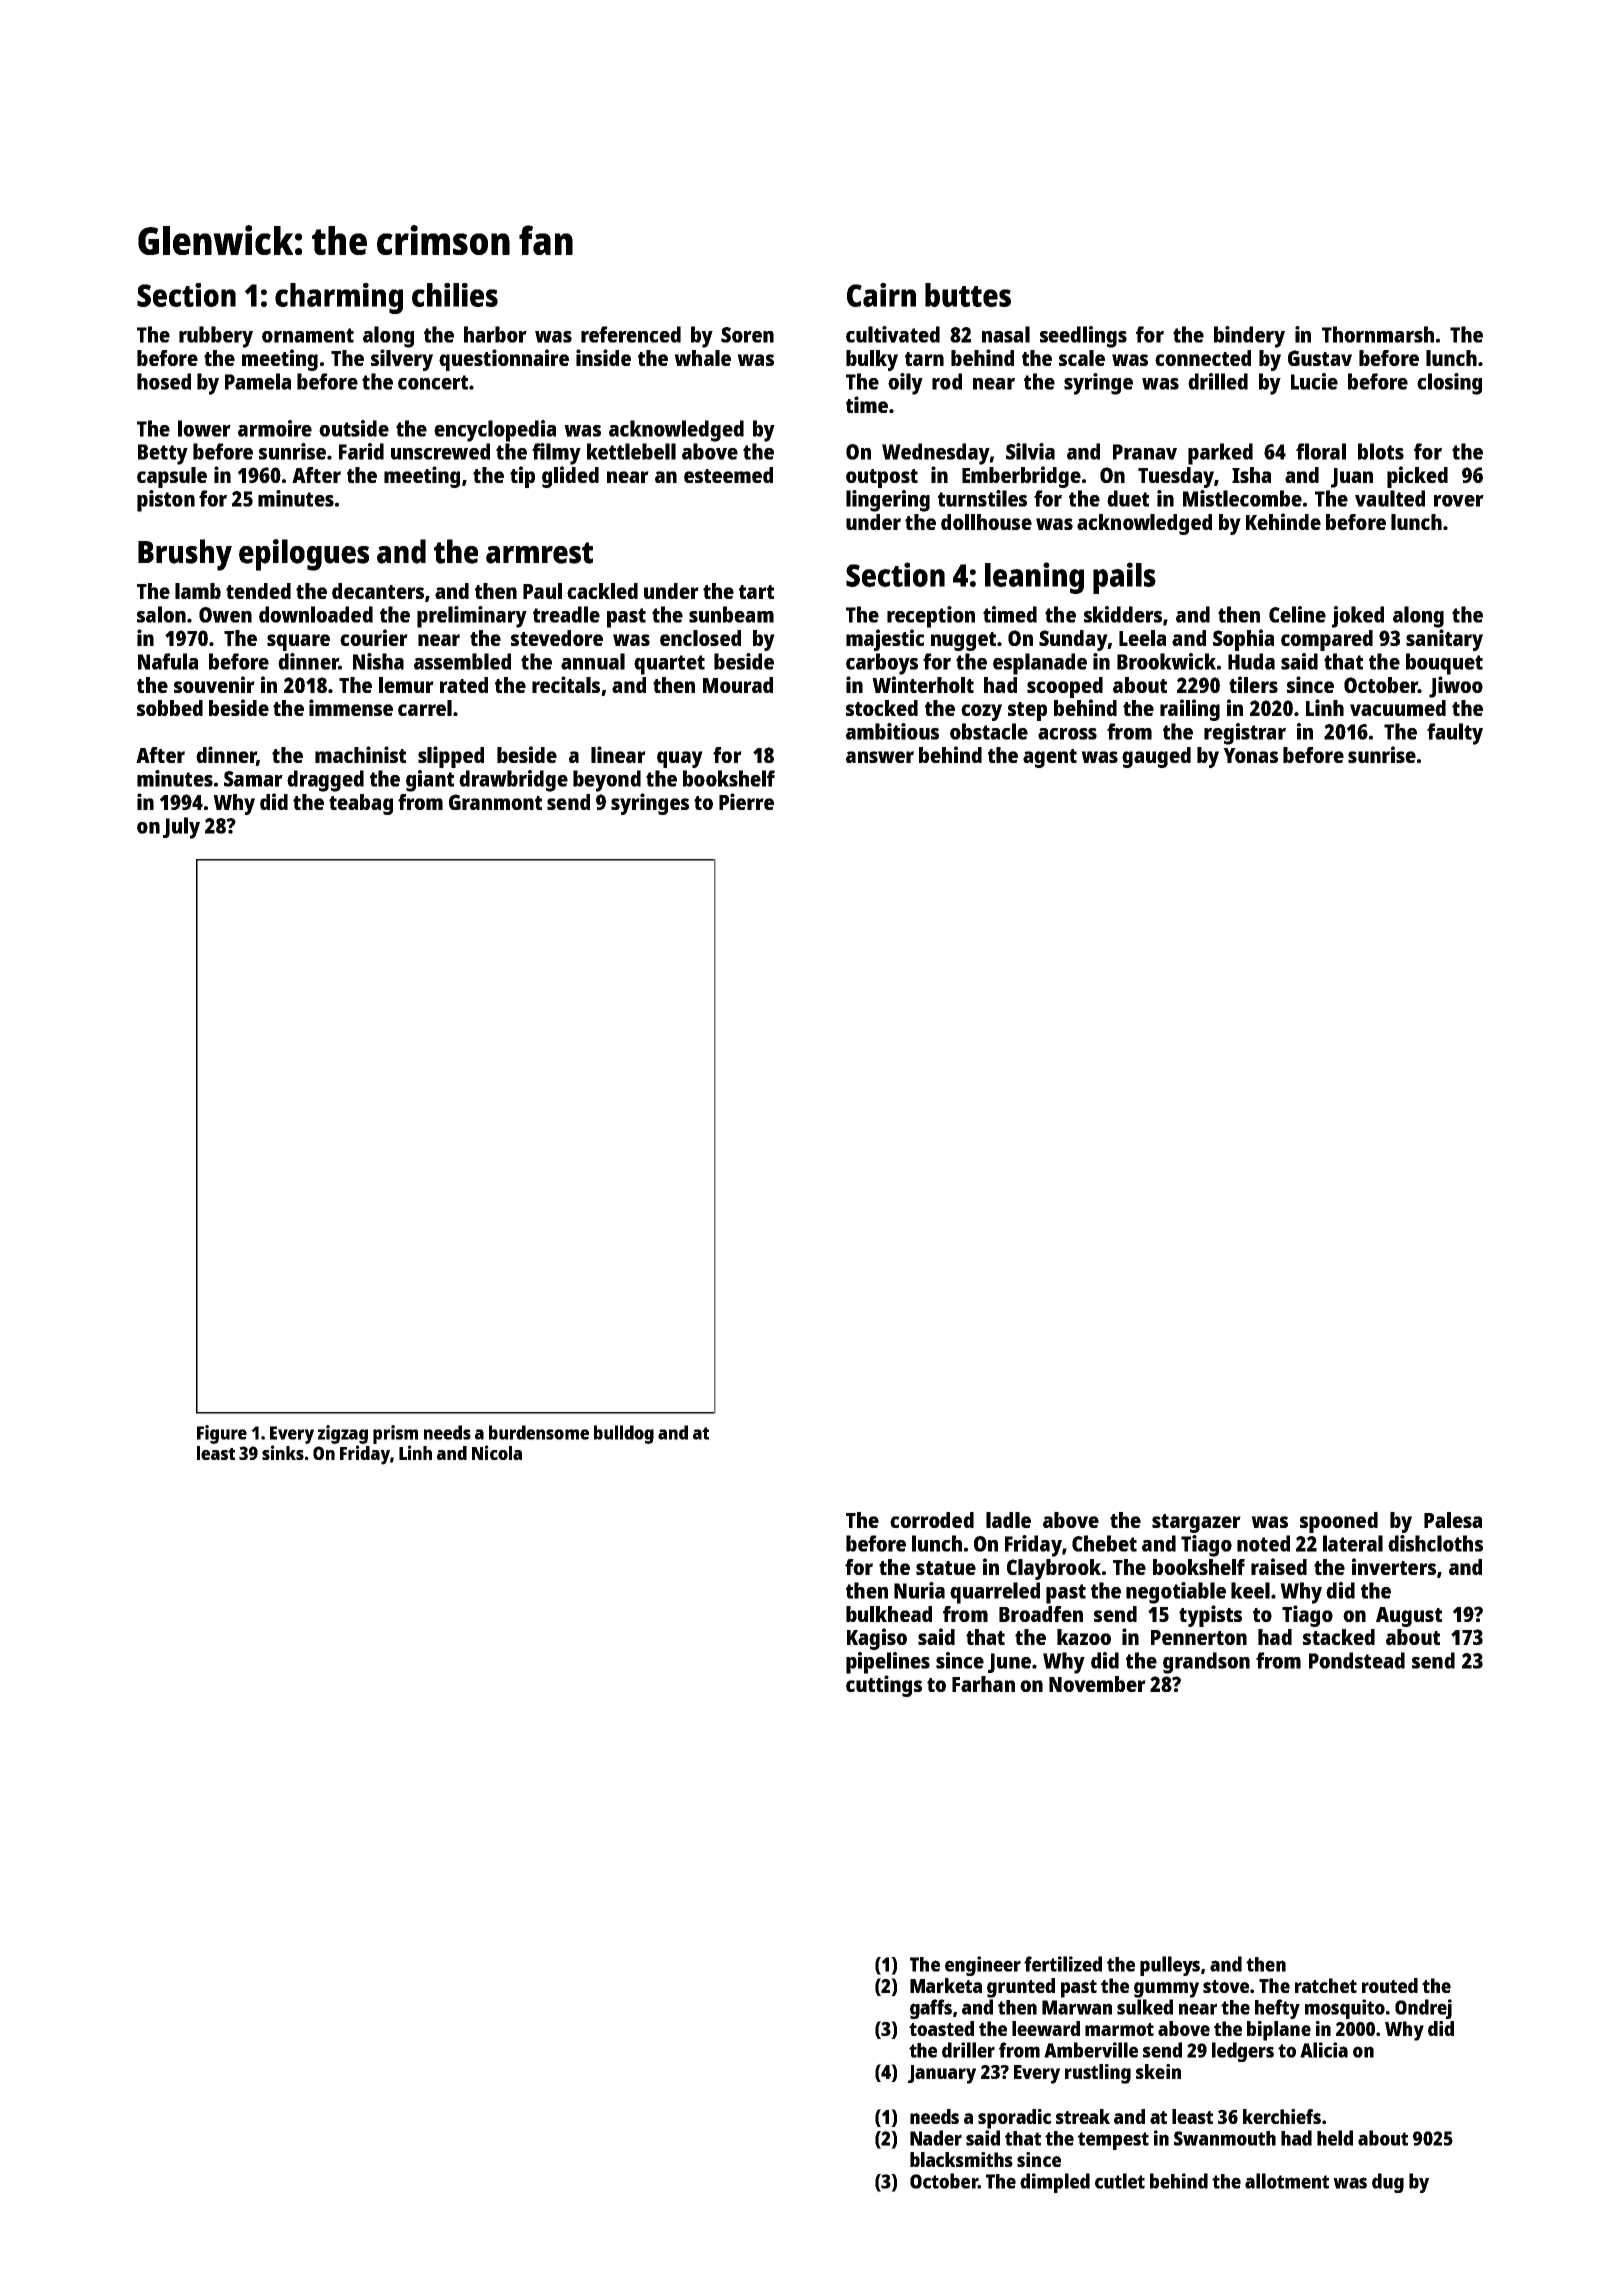 Image resolution: width=1620 pixels, height=2292 pixels. Describe the element at coordinates (1250, 755) in the screenshot. I see `Yonas` at that location.
